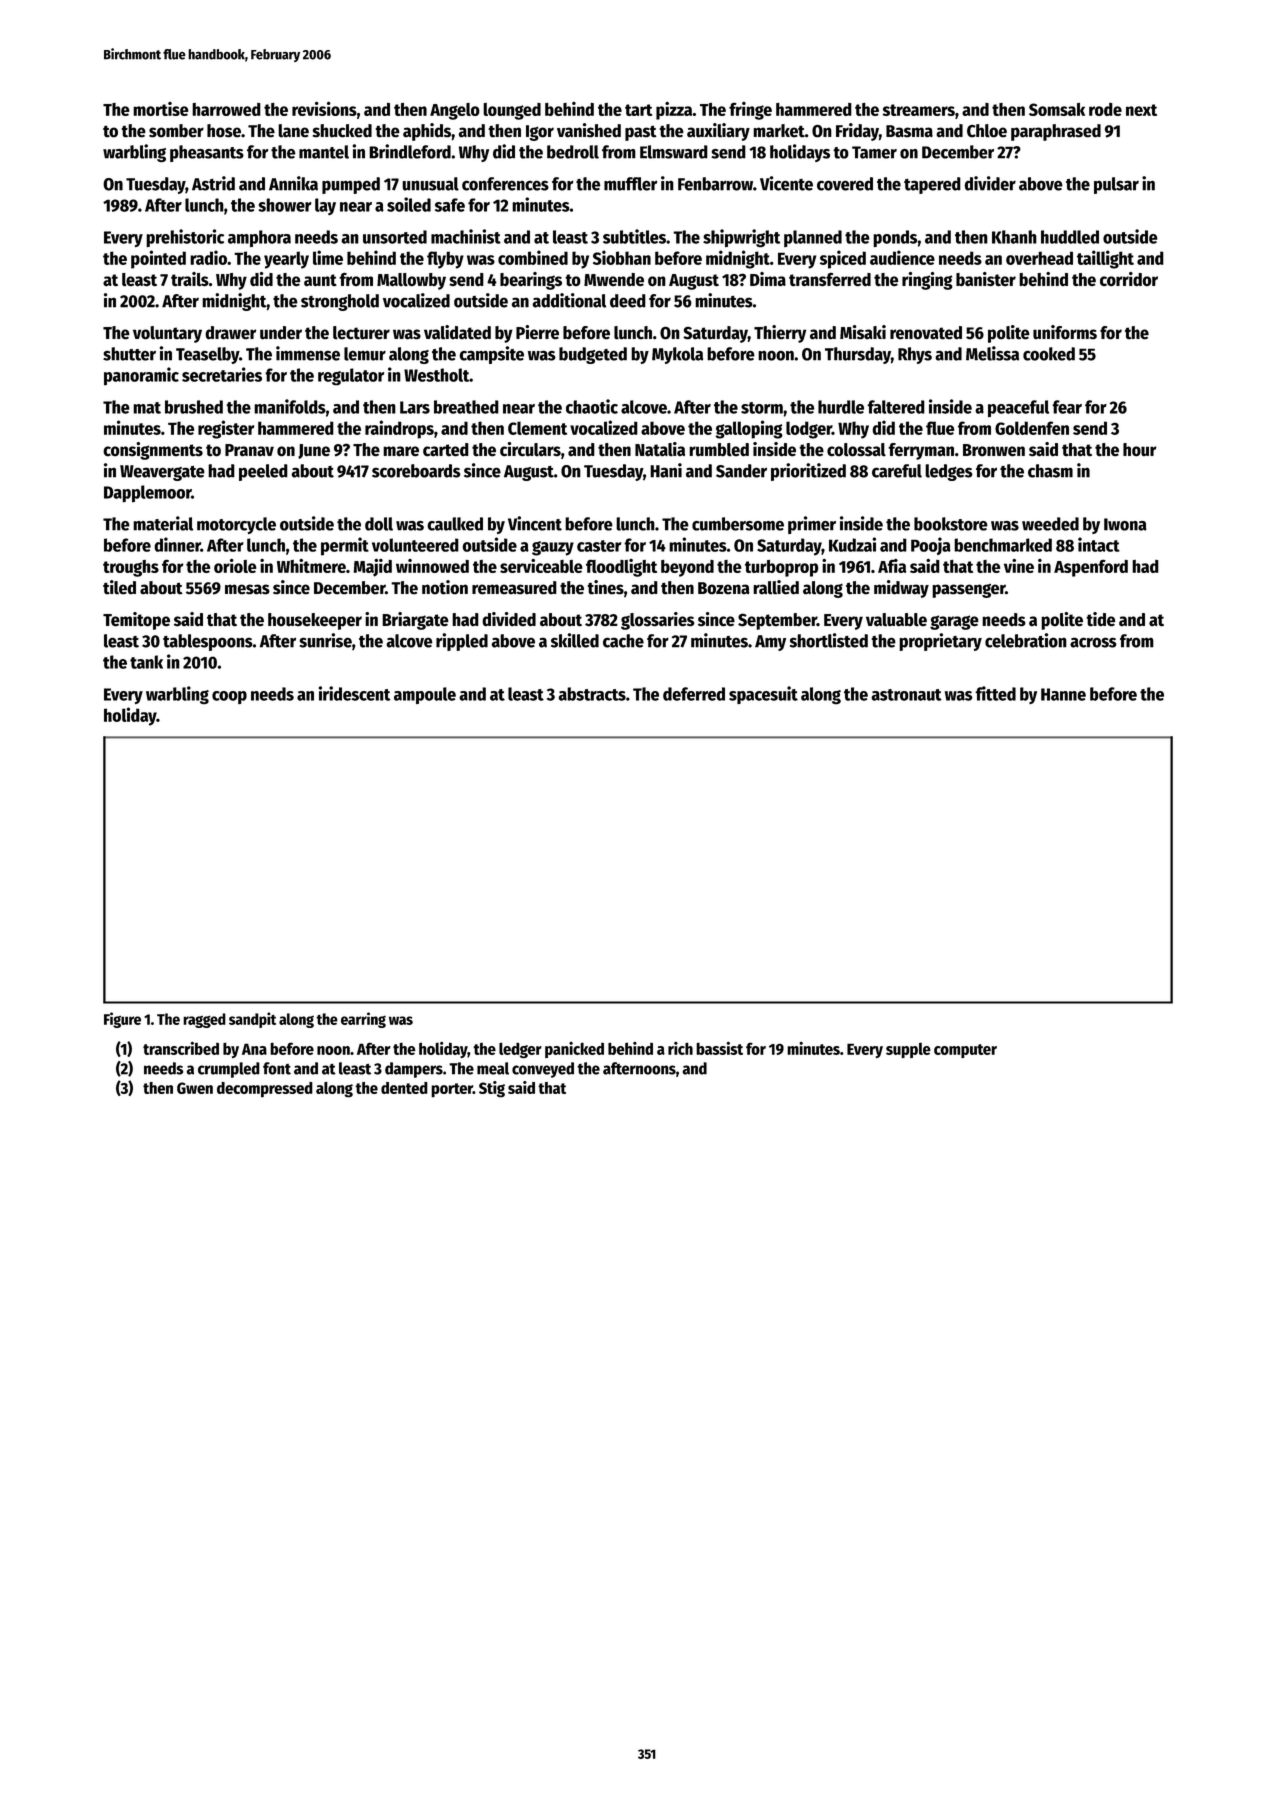 Image resolution: width=1276 pixels, height=1804 pixels. What do you see at coordinates (1116, 185) in the screenshot?
I see `pulsar` at bounding box center [1116, 185].
